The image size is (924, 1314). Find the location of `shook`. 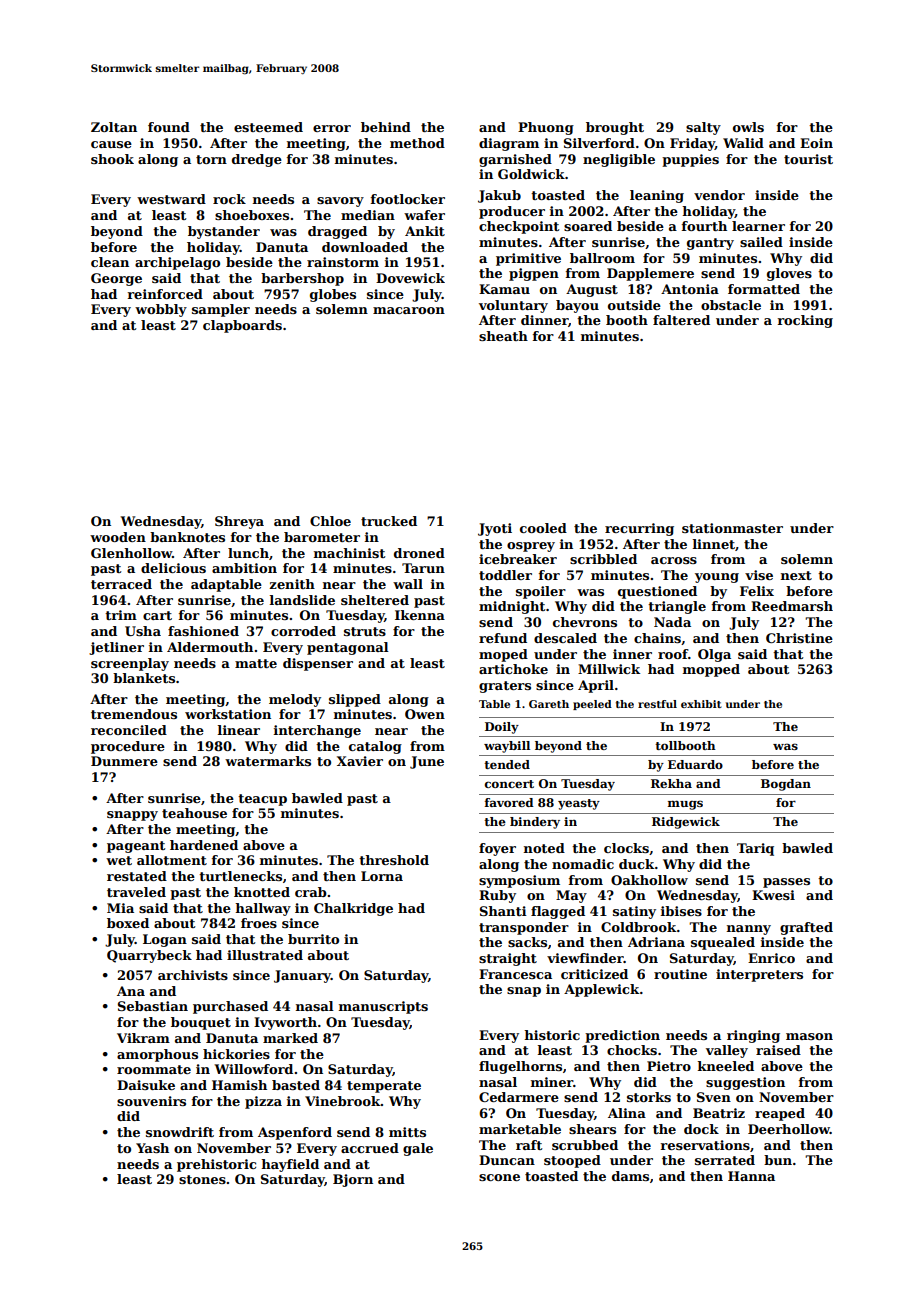

shook is located at coordinates (112, 159).
